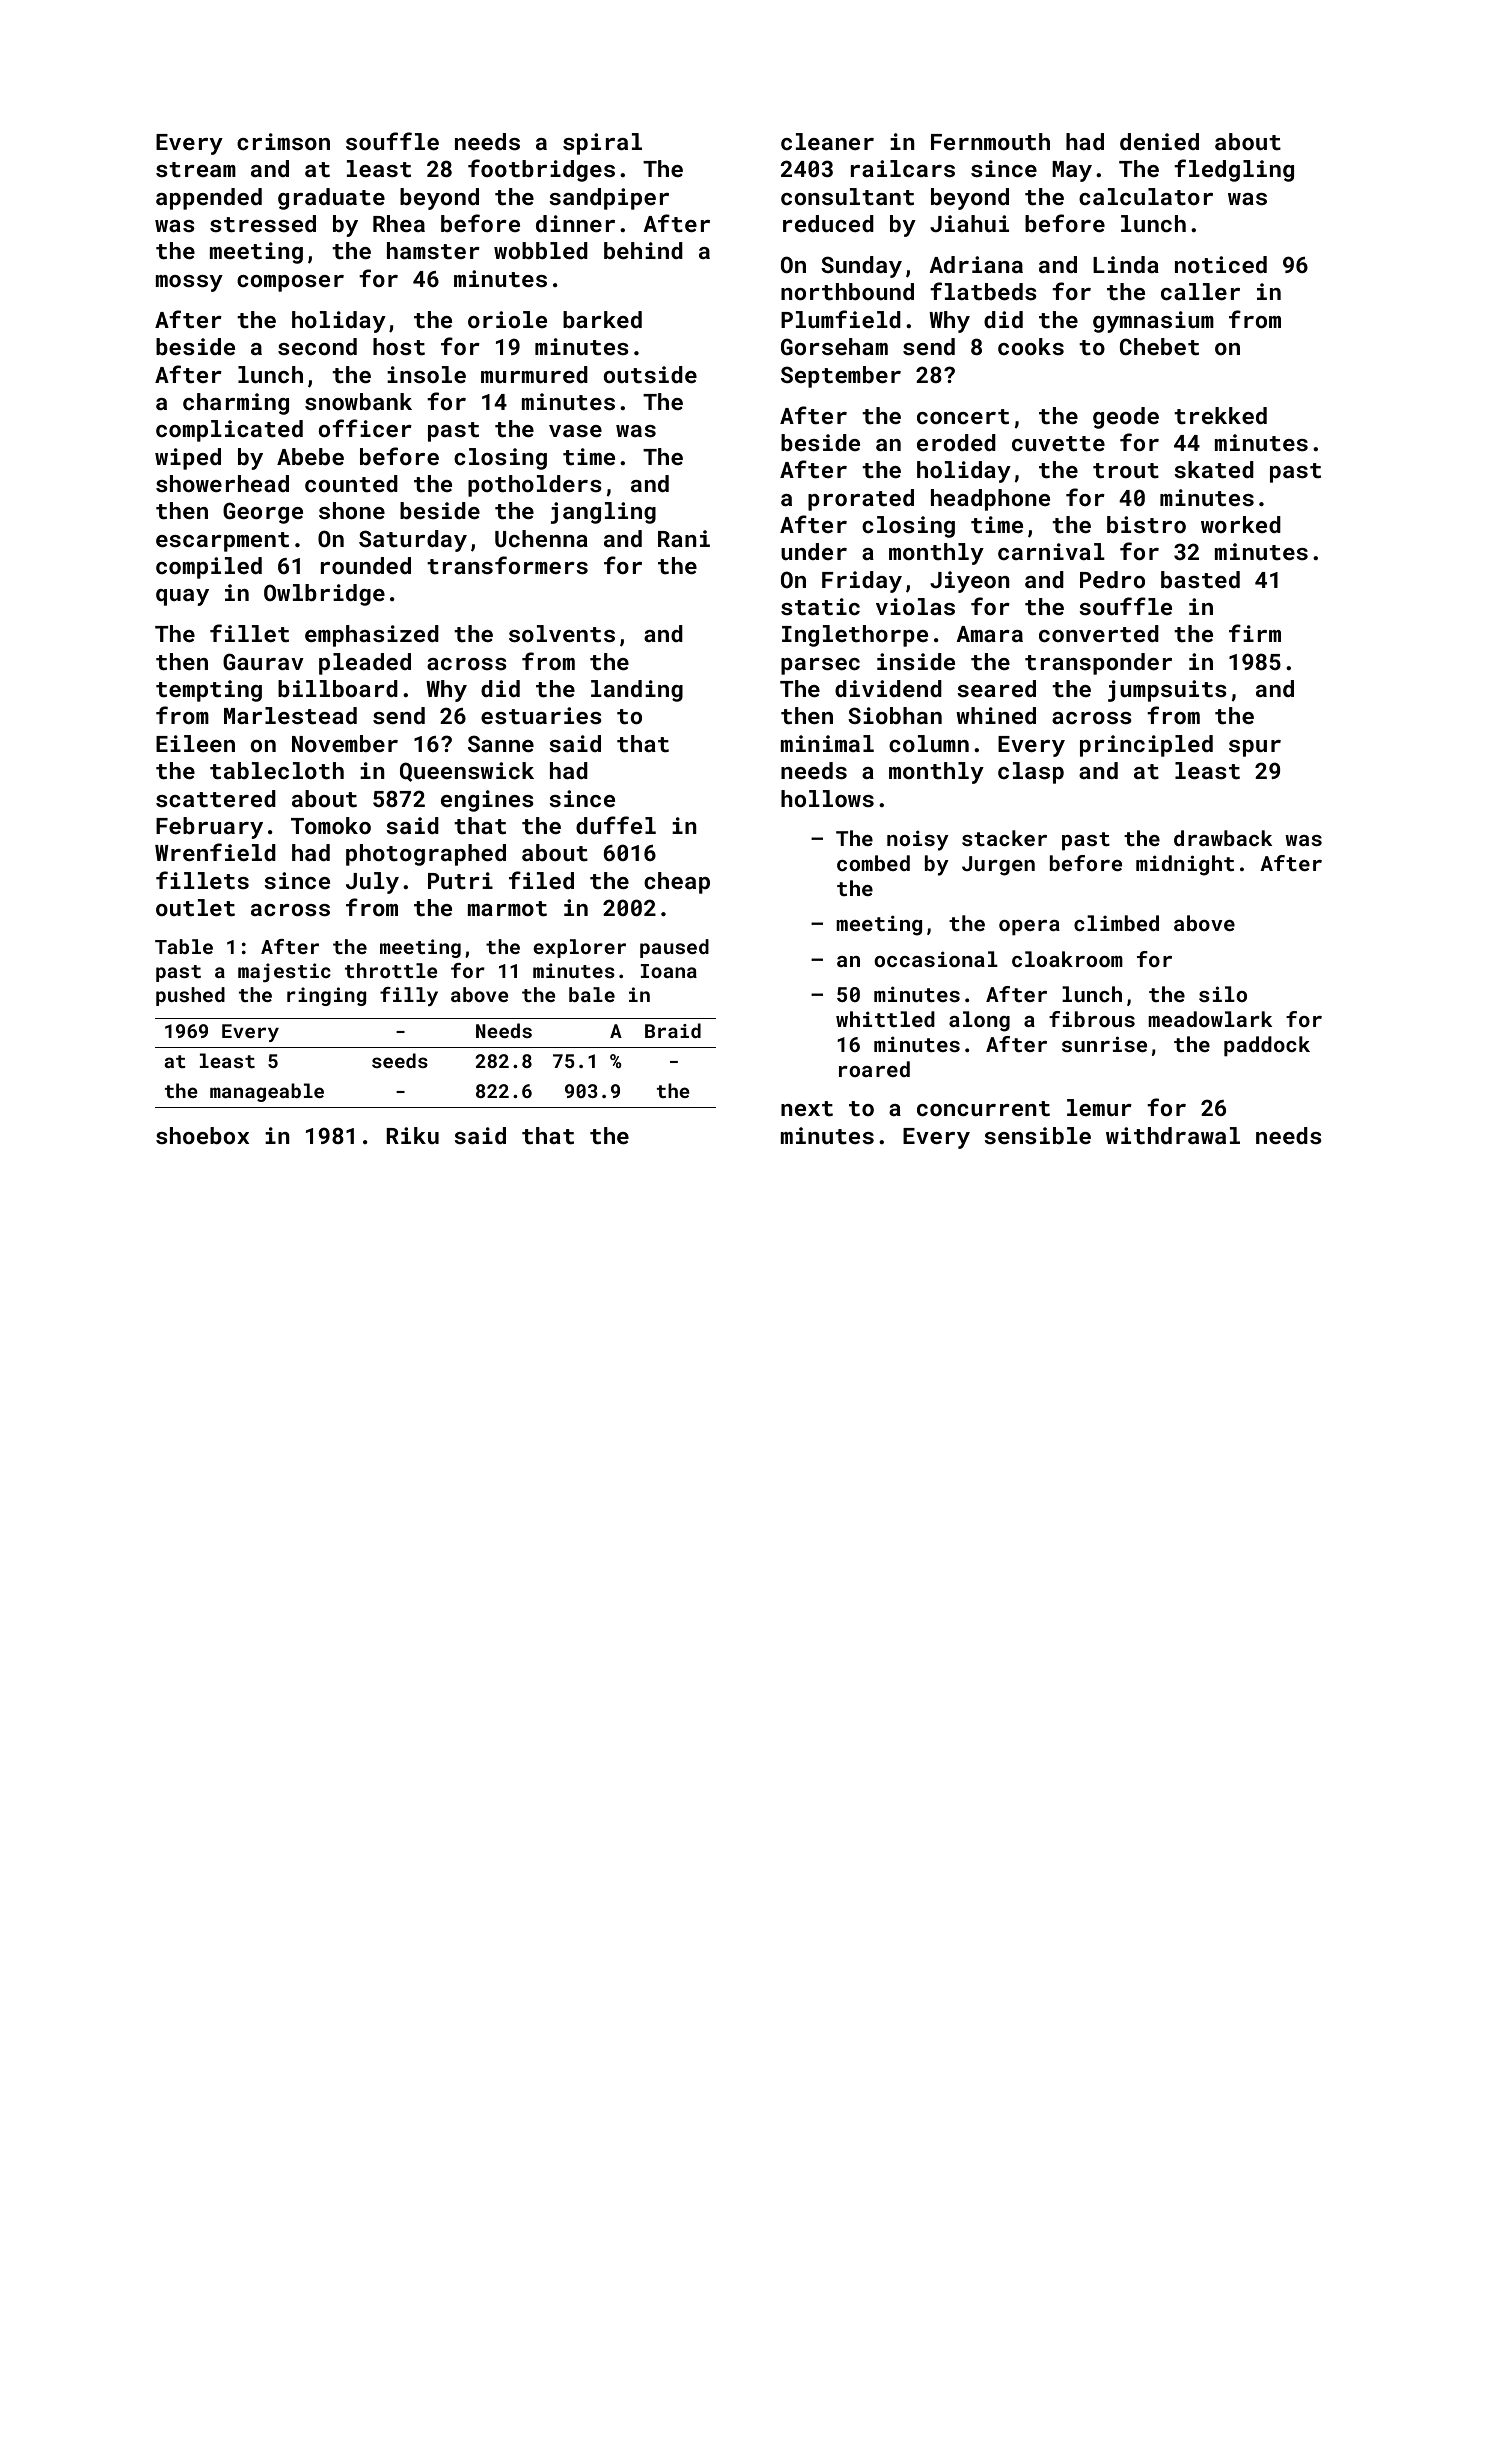  What do you see at coordinates (996, 688) in the image?
I see `seared` at bounding box center [996, 688].
